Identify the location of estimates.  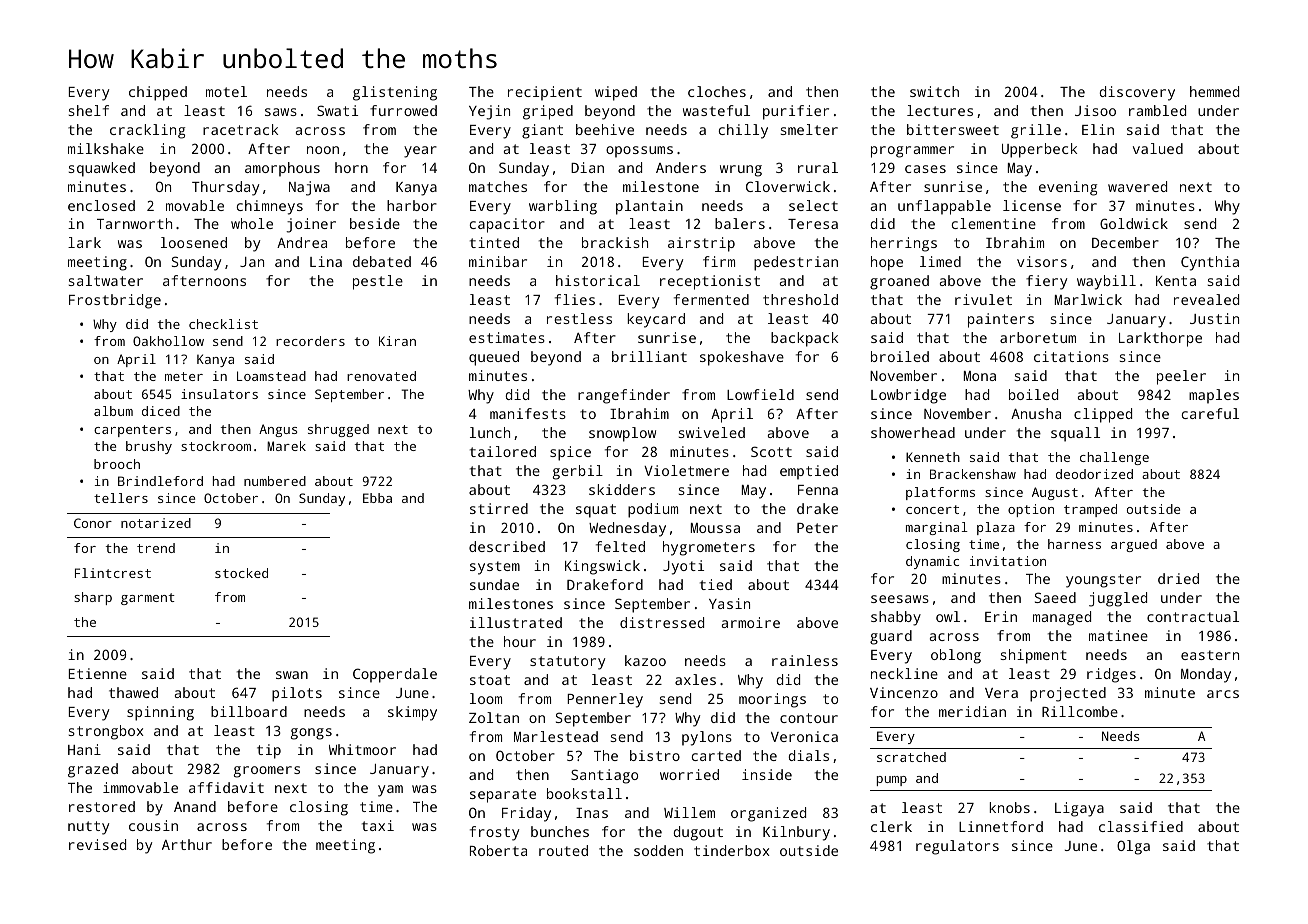
(507, 337).
